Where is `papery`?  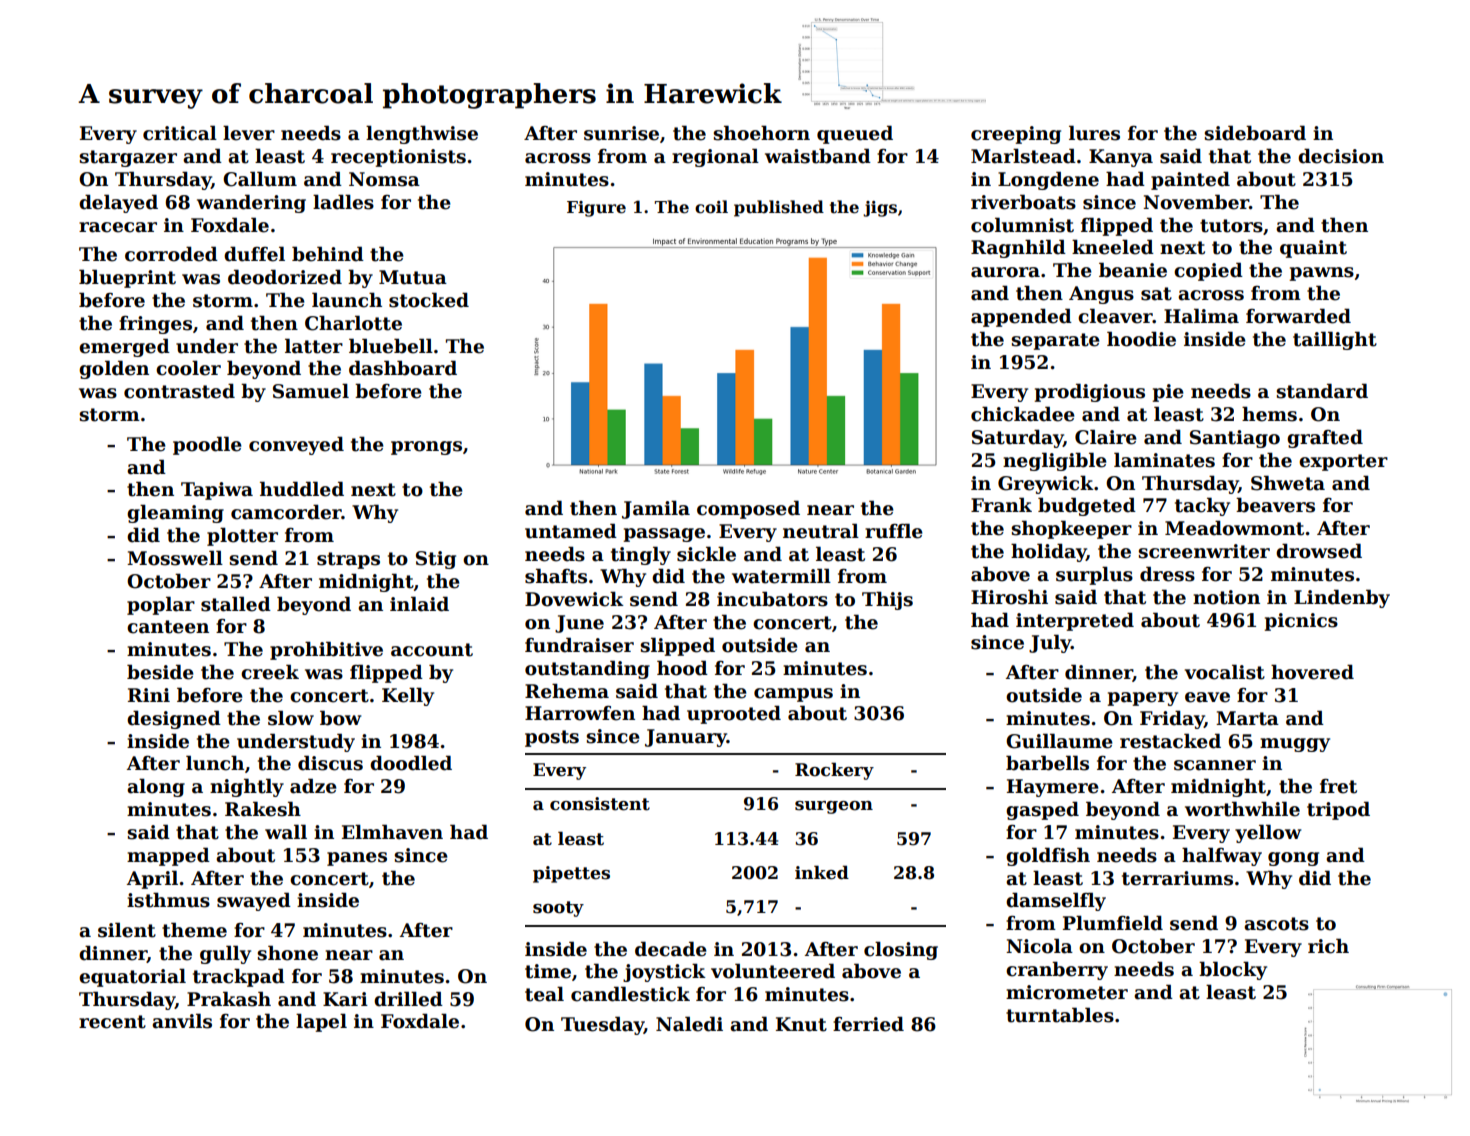 papery is located at coordinates (1143, 699).
